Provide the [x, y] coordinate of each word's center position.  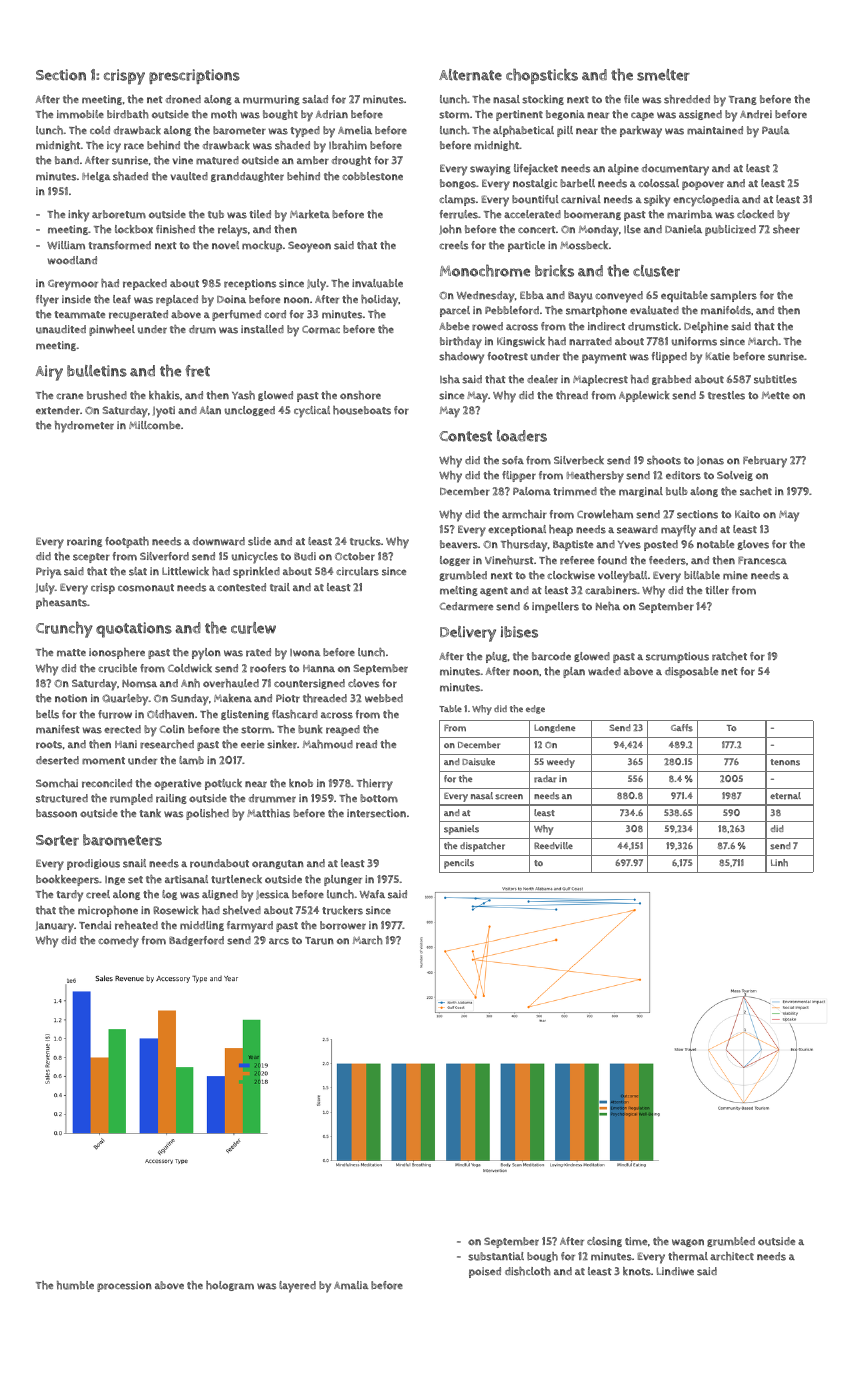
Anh [190, 683]
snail [134, 863]
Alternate [470, 75]
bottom [379, 798]
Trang [743, 100]
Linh [779, 863]
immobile [80, 114]
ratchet [729, 656]
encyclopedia [706, 201]
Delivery [468, 634]
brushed [107, 395]
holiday [380, 301]
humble [75, 1285]
